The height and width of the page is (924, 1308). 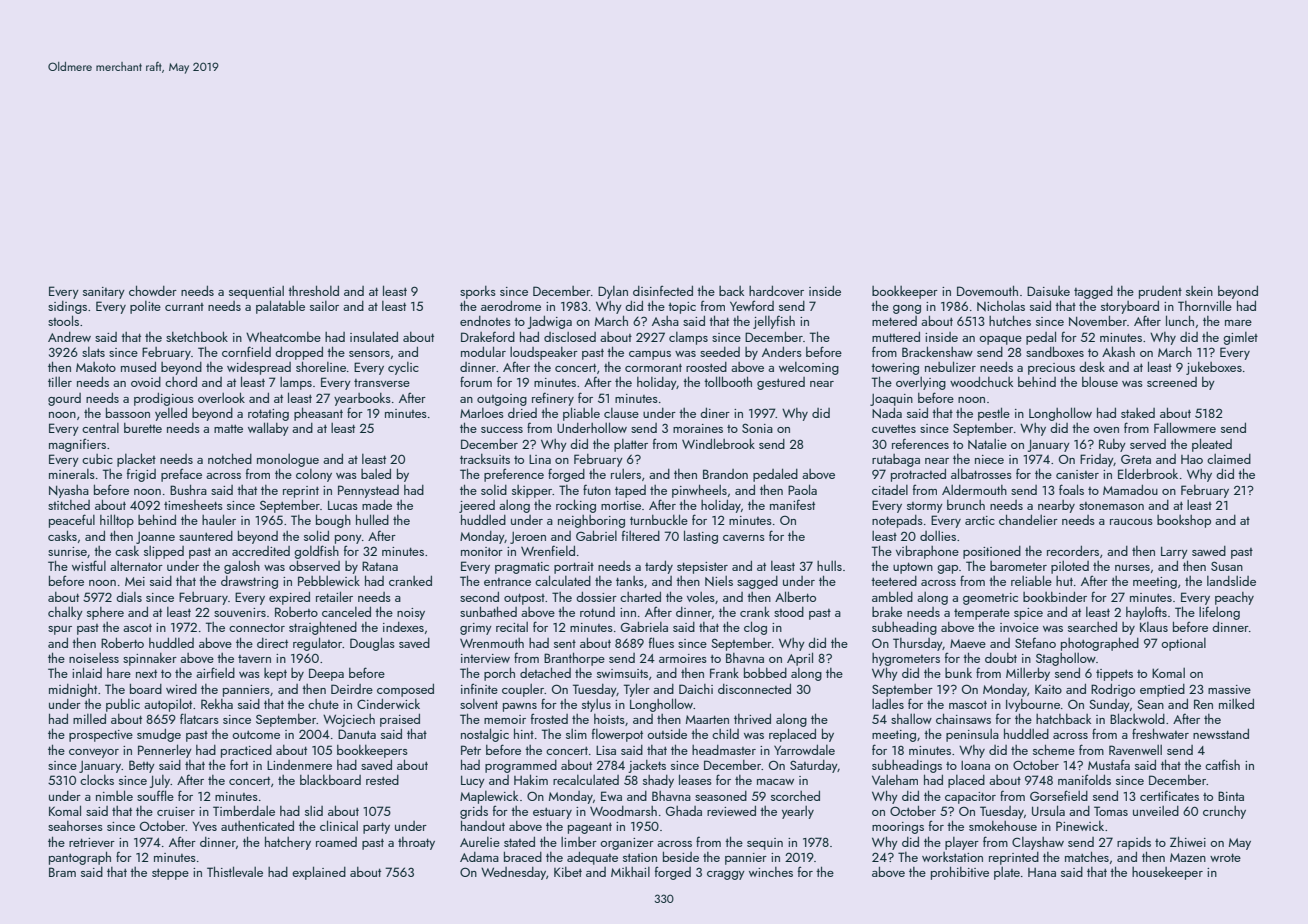 What do you see at coordinates (514, 475) in the page?
I see `preference` at bounding box center [514, 475].
